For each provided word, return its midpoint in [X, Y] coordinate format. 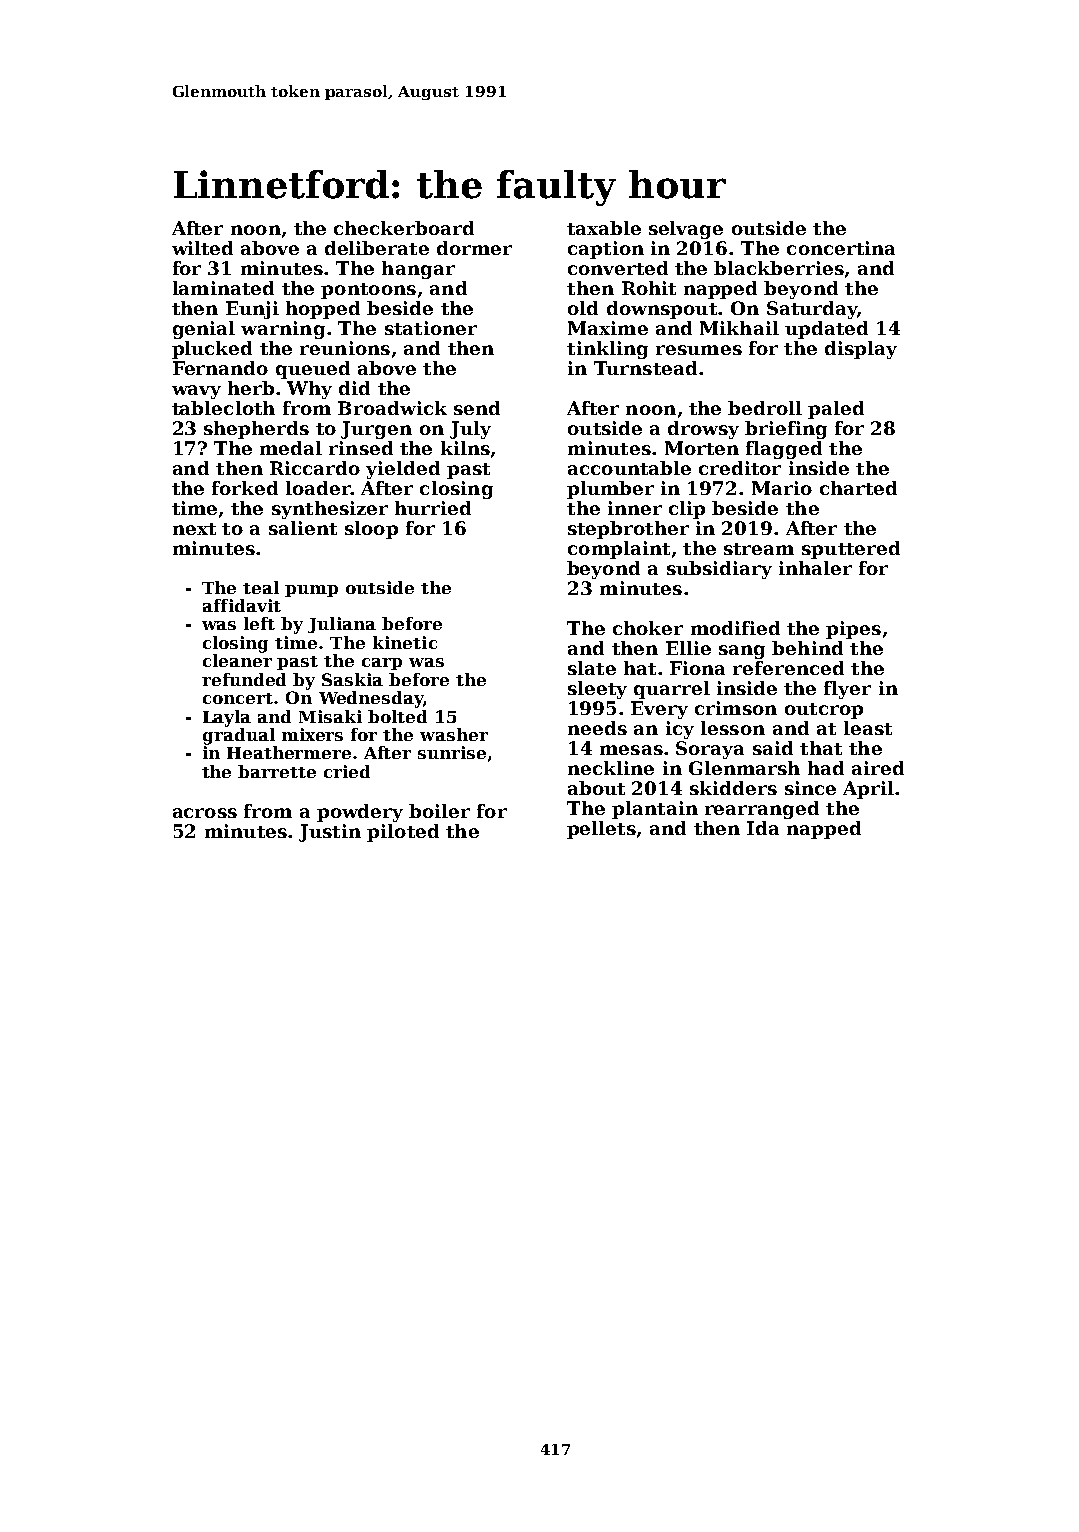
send [477, 408]
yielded [403, 470]
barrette [277, 771]
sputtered [851, 550]
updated [826, 330]
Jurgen [376, 430]
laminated [223, 288]
